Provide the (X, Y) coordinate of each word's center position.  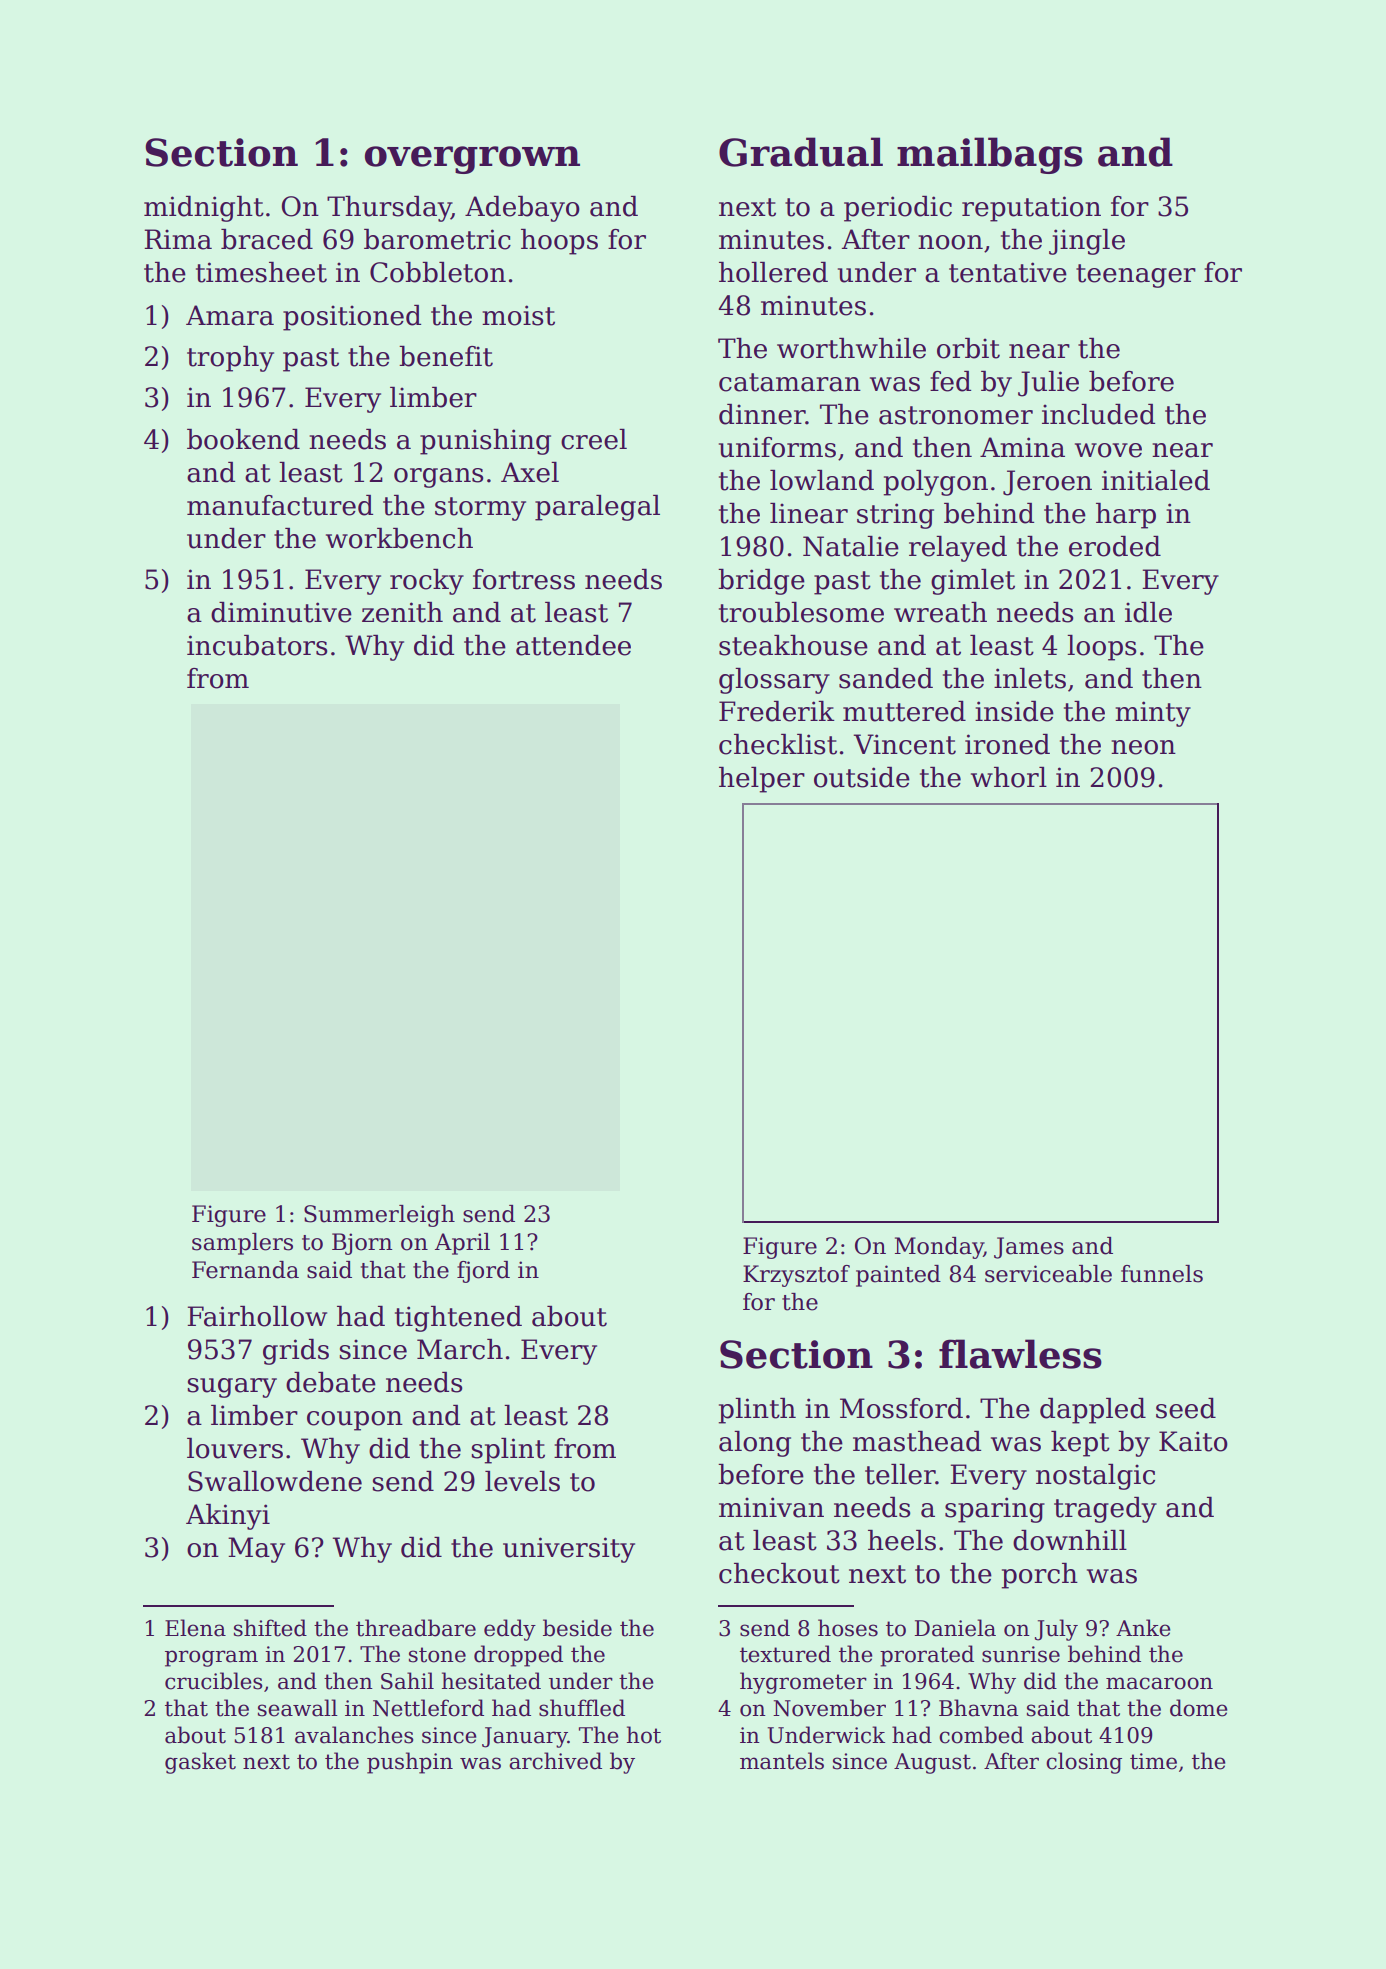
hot (644, 1735)
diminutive (281, 612)
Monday (939, 1248)
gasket (200, 1763)
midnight (204, 209)
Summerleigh (379, 1216)
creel (594, 439)
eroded (1115, 546)
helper (762, 780)
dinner (762, 414)
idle (1148, 612)
